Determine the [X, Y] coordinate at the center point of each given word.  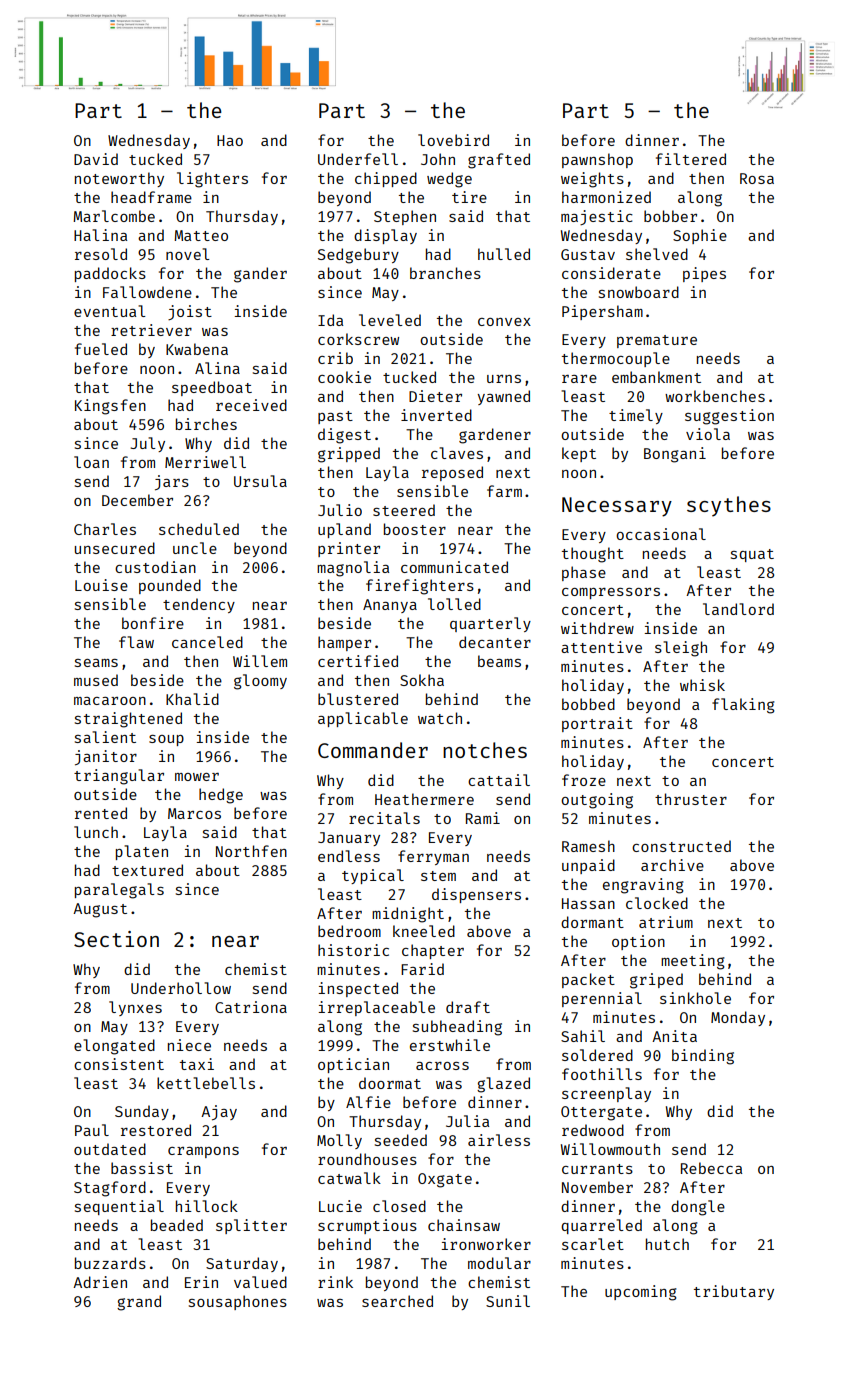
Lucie [340, 1206]
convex [504, 322]
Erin [201, 1282]
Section [116, 939]
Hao [230, 140]
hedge [221, 796]
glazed [503, 1085]
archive [672, 865]
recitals [384, 818]
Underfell [358, 159]
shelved [657, 254]
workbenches [715, 396]
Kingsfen [110, 407]
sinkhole [695, 998]
